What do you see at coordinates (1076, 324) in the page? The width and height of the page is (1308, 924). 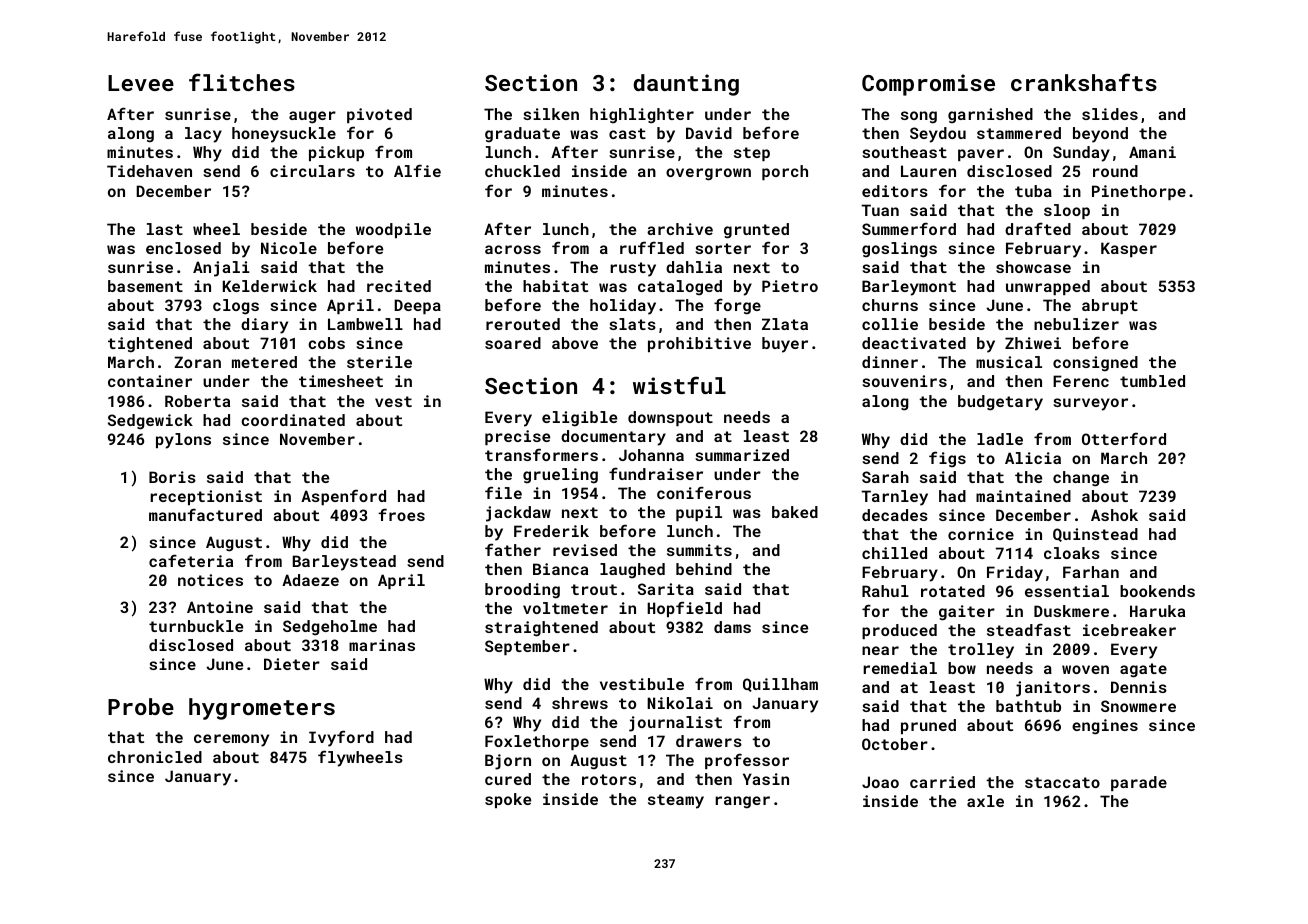 I see `nebulizer` at bounding box center [1076, 324].
